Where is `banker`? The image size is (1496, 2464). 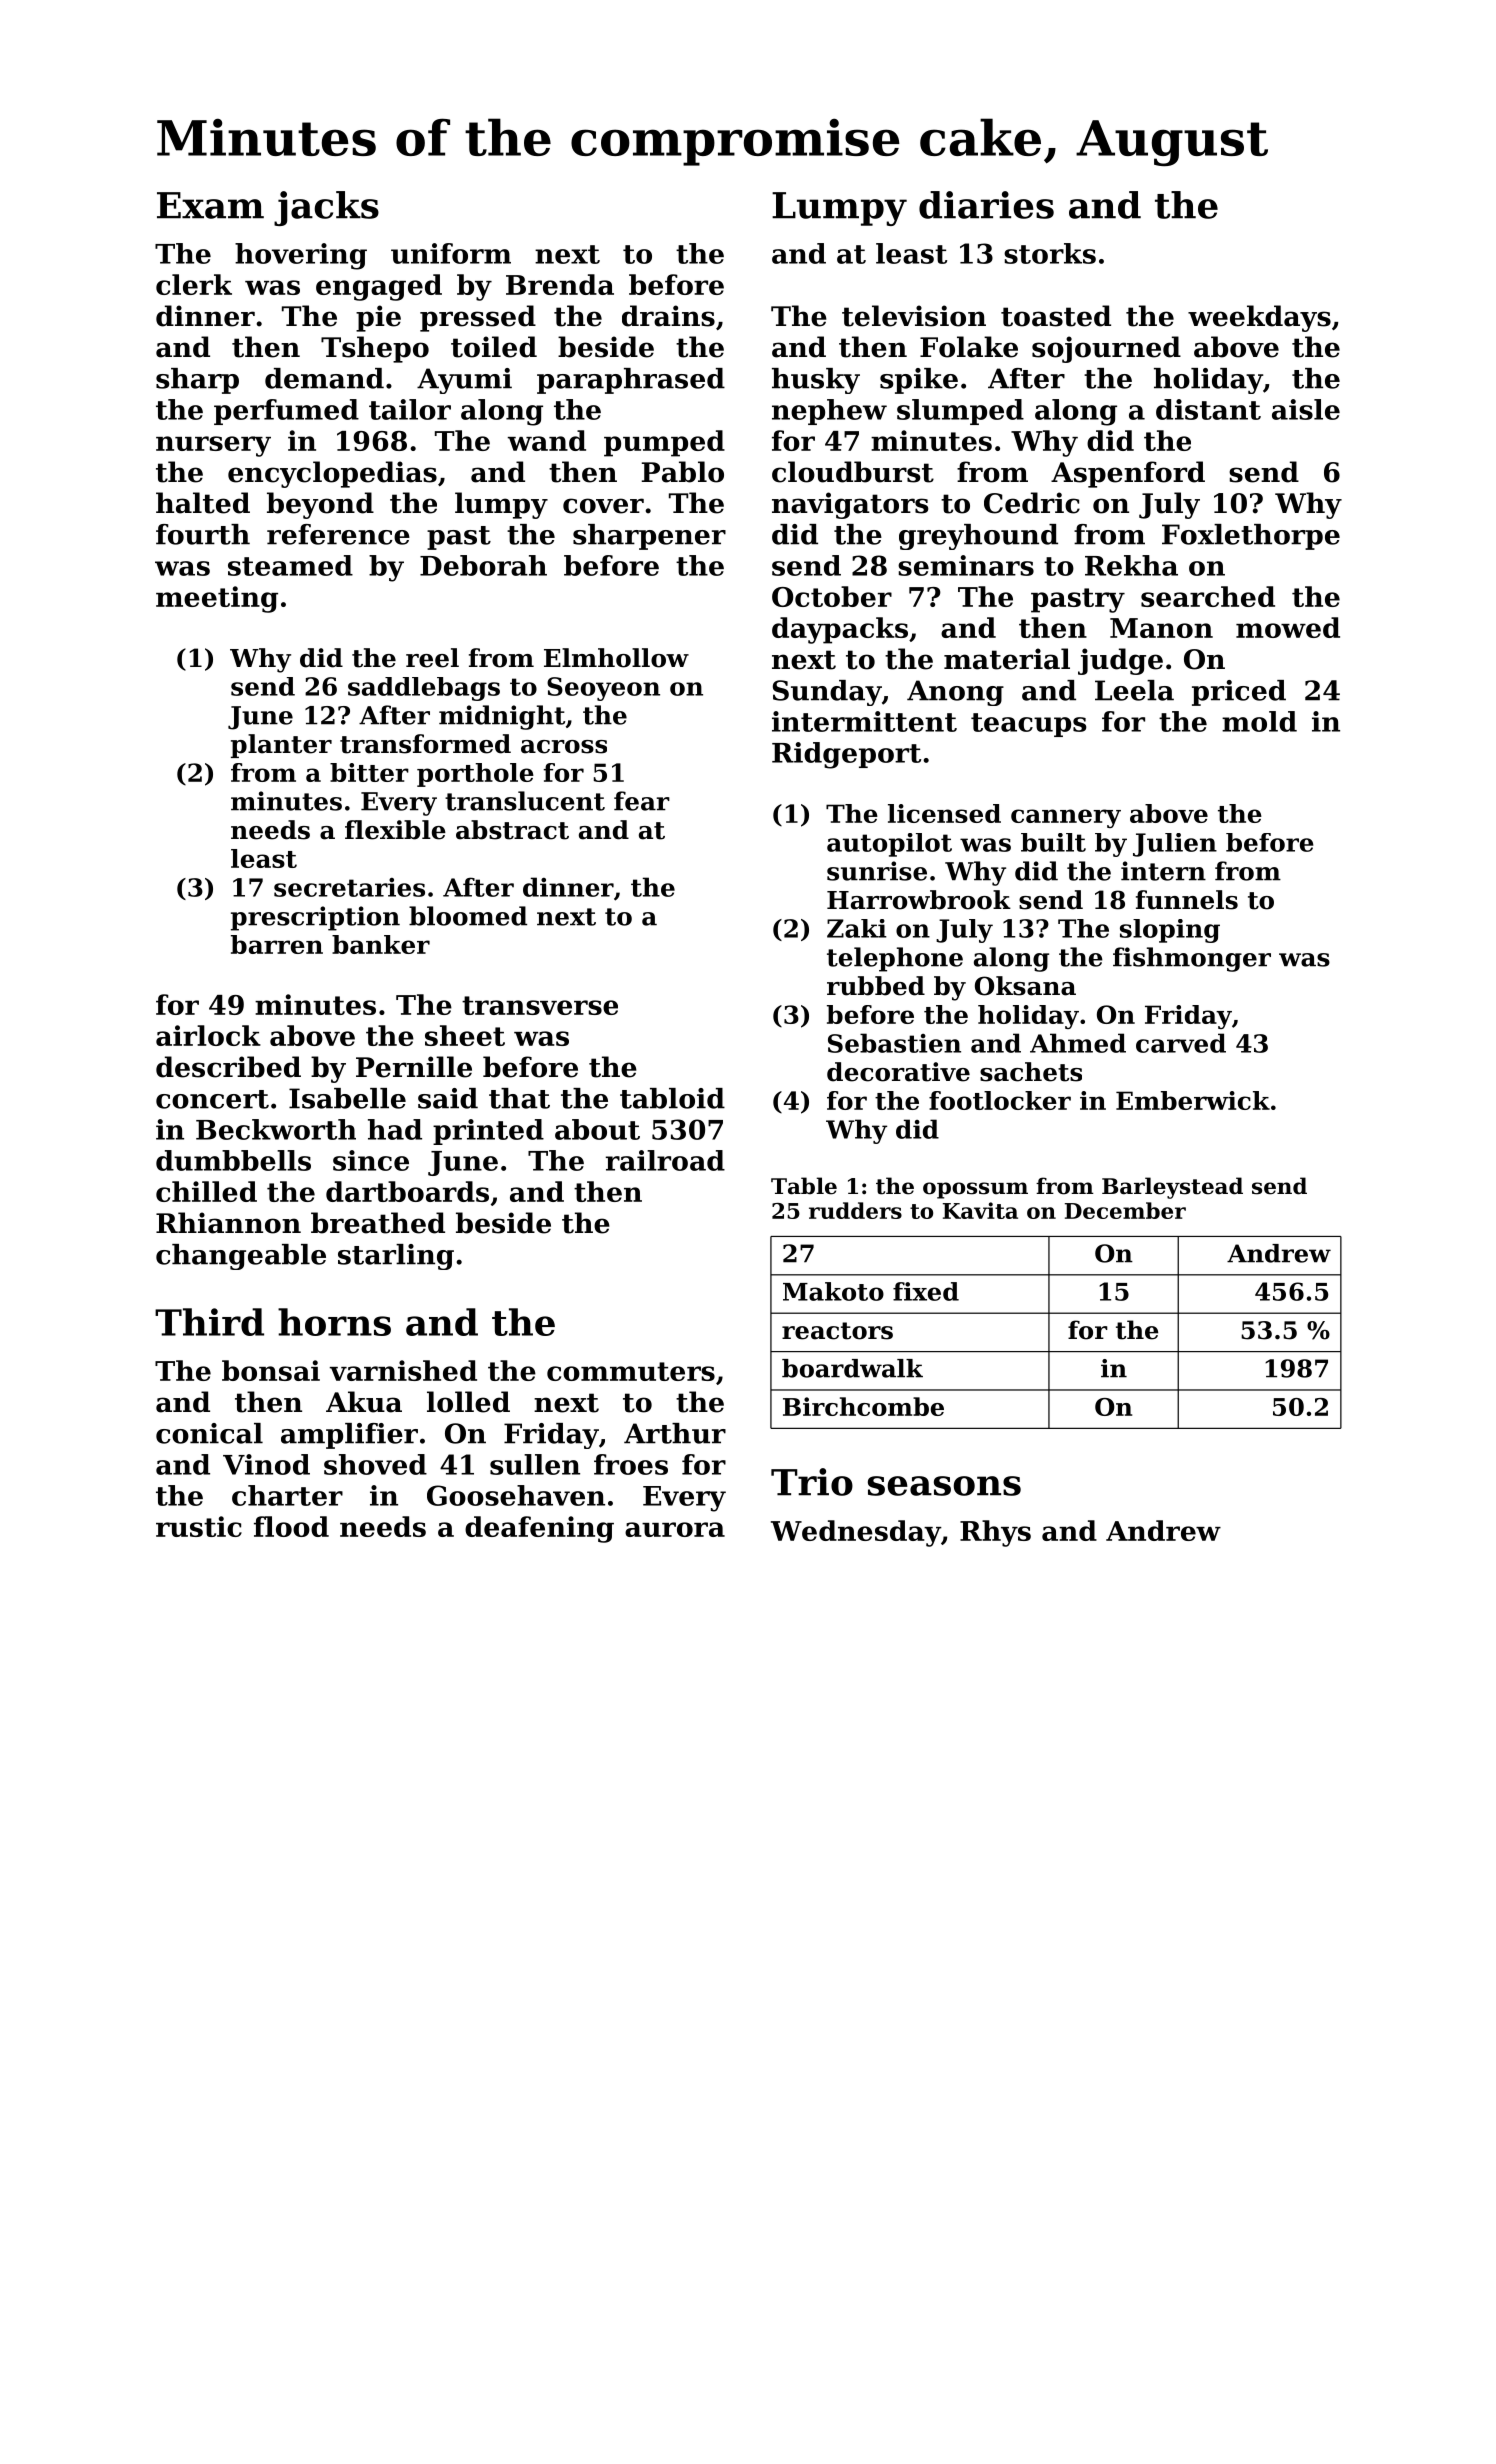
banker is located at coordinates (381, 944).
